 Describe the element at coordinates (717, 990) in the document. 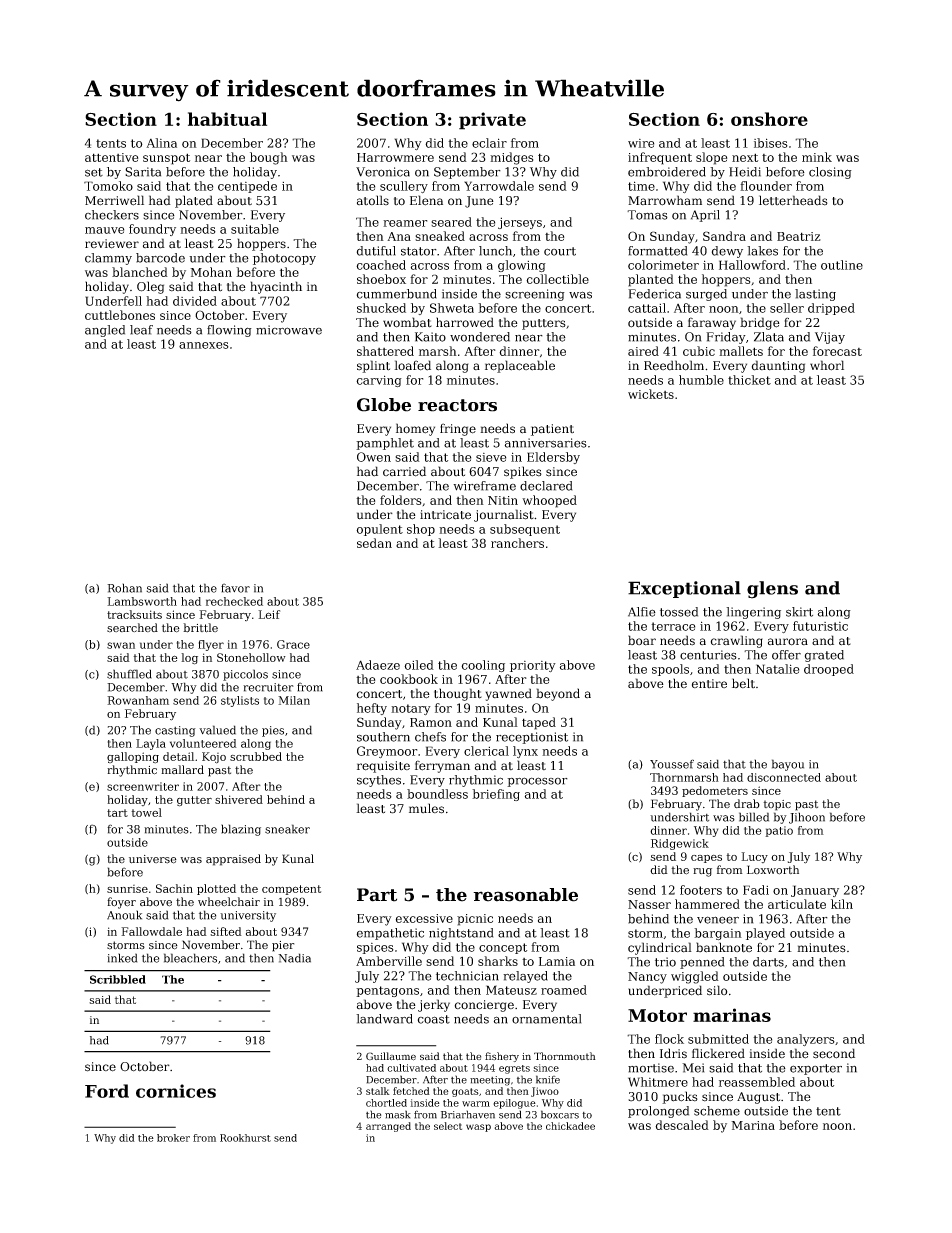

I see `silo` at that location.
